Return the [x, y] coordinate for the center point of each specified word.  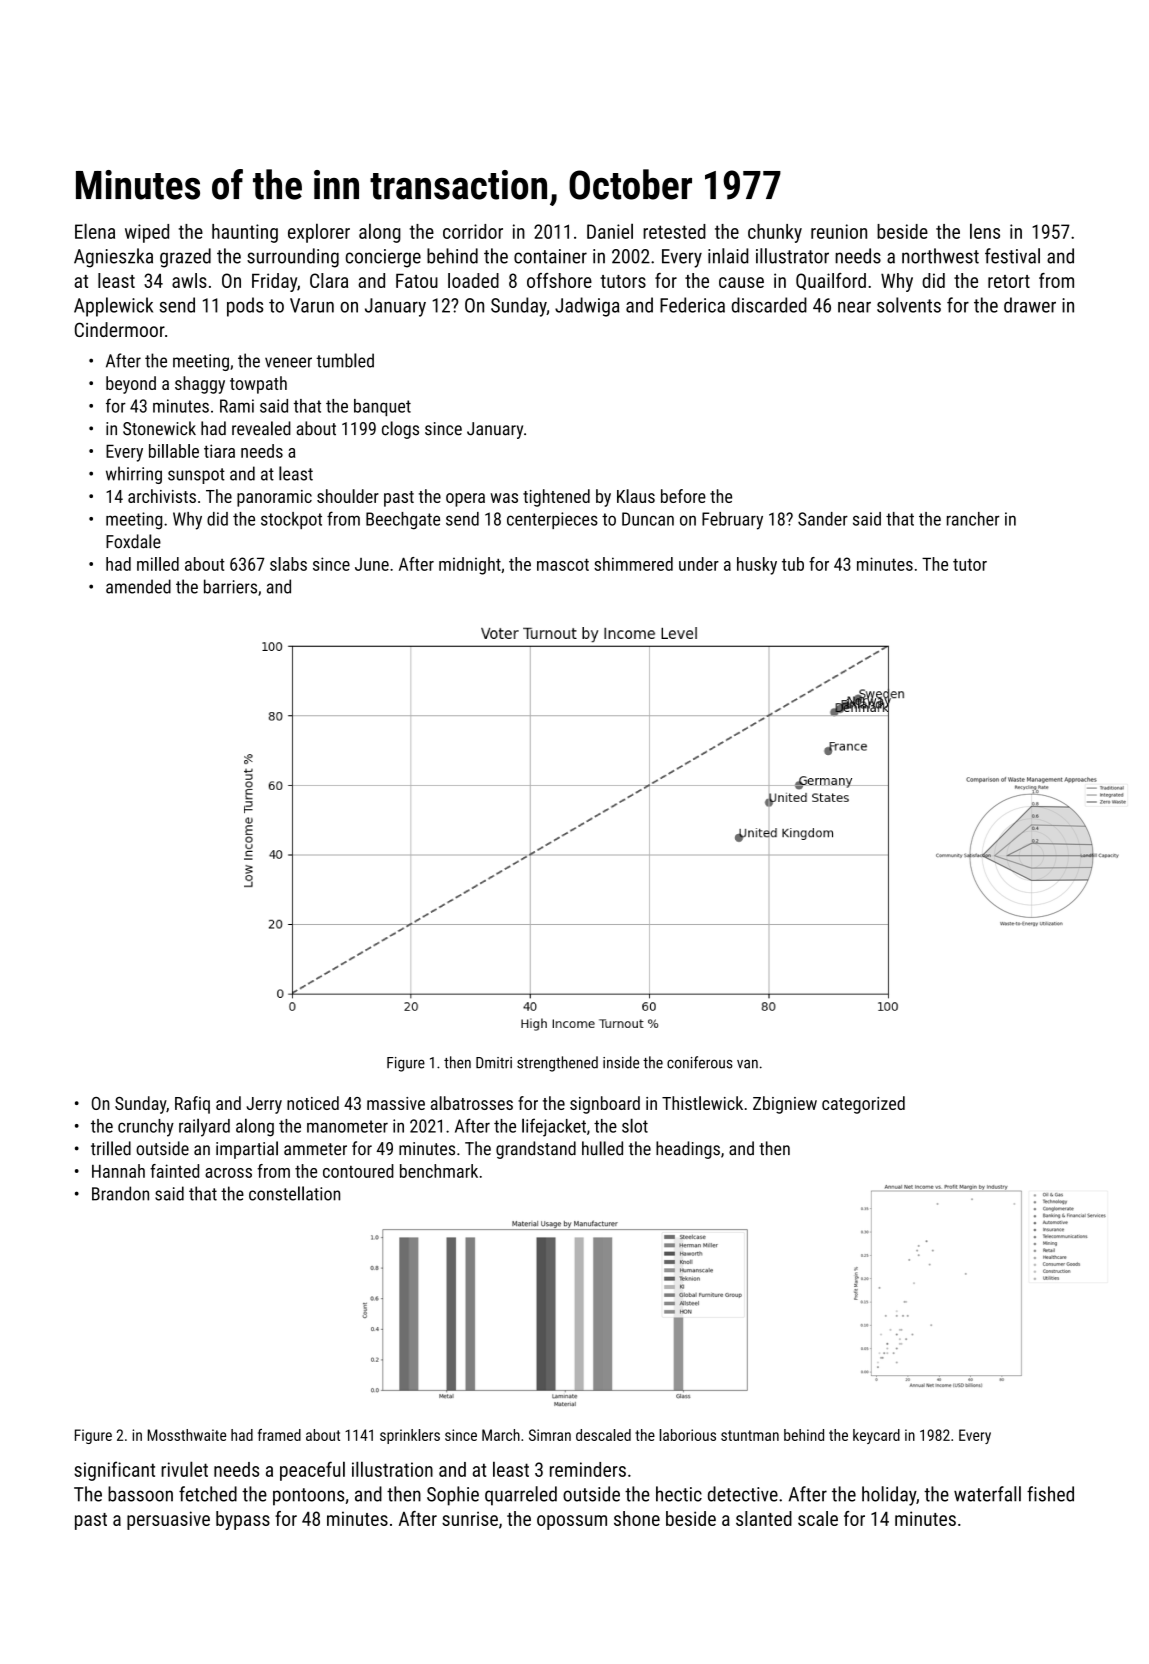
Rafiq [192, 1105]
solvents [909, 305]
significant [114, 1471]
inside [621, 1062]
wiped [147, 233]
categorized [863, 1105]
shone [637, 1518]
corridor [473, 231]
